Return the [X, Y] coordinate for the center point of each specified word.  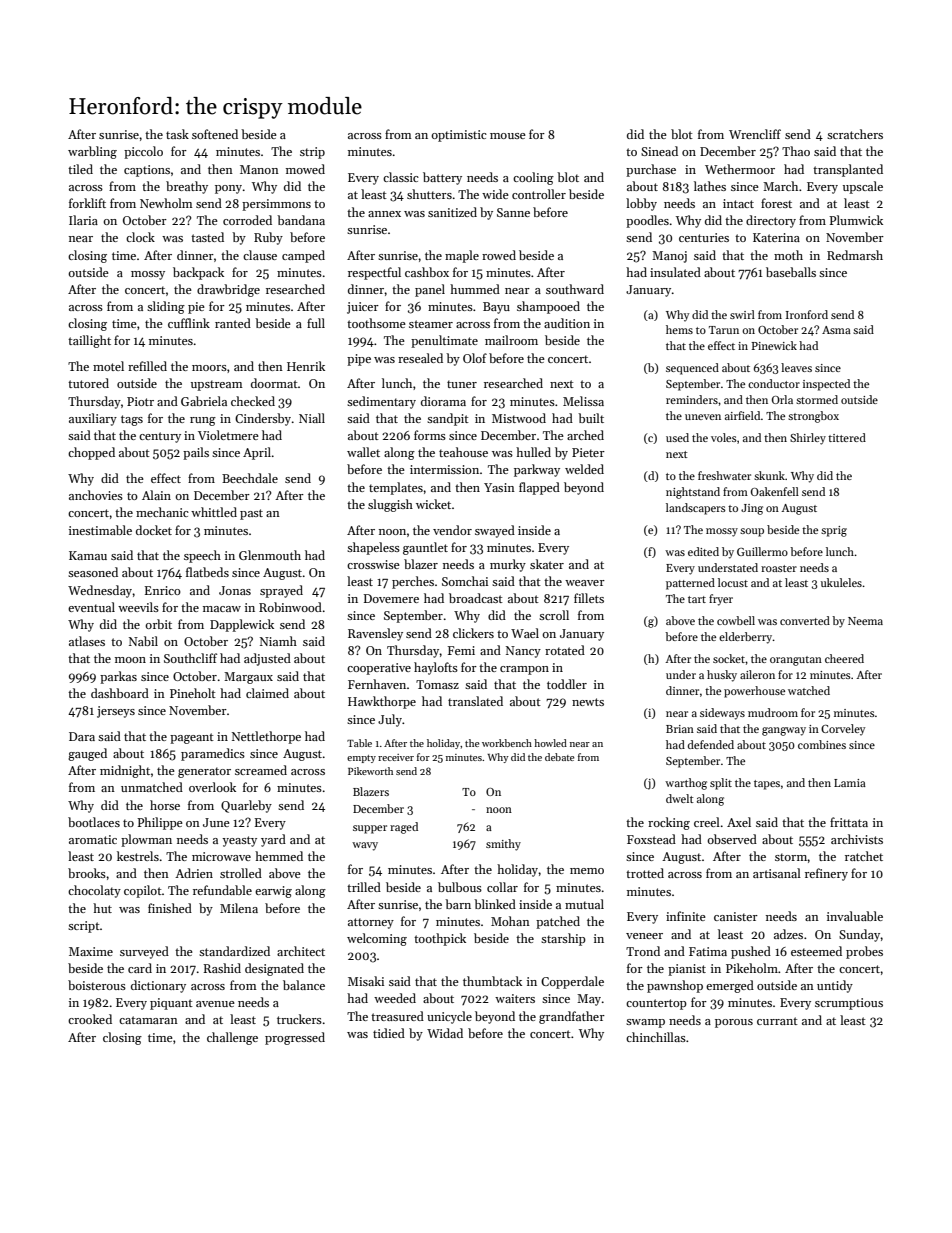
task [177, 134]
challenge [232, 1038]
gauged [87, 754]
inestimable [100, 530]
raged [404, 828]
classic [401, 177]
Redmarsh [855, 255]
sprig [834, 531]
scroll [554, 615]
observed [732, 839]
